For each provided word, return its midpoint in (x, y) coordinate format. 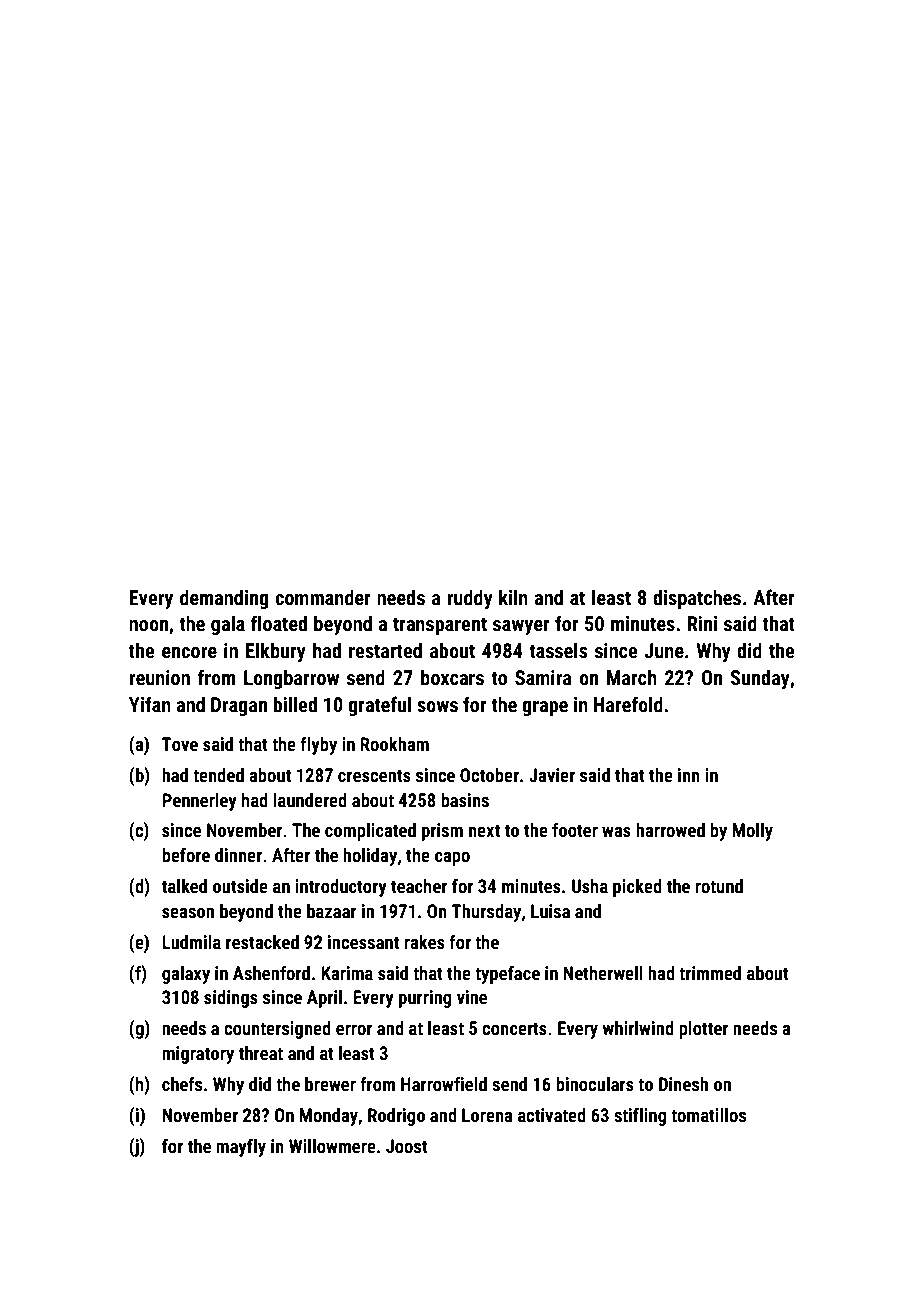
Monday (328, 1117)
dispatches (697, 599)
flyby (318, 746)
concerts (514, 1028)
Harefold (628, 704)
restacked (262, 942)
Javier (552, 775)
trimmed (710, 973)
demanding (224, 599)
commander (323, 597)
